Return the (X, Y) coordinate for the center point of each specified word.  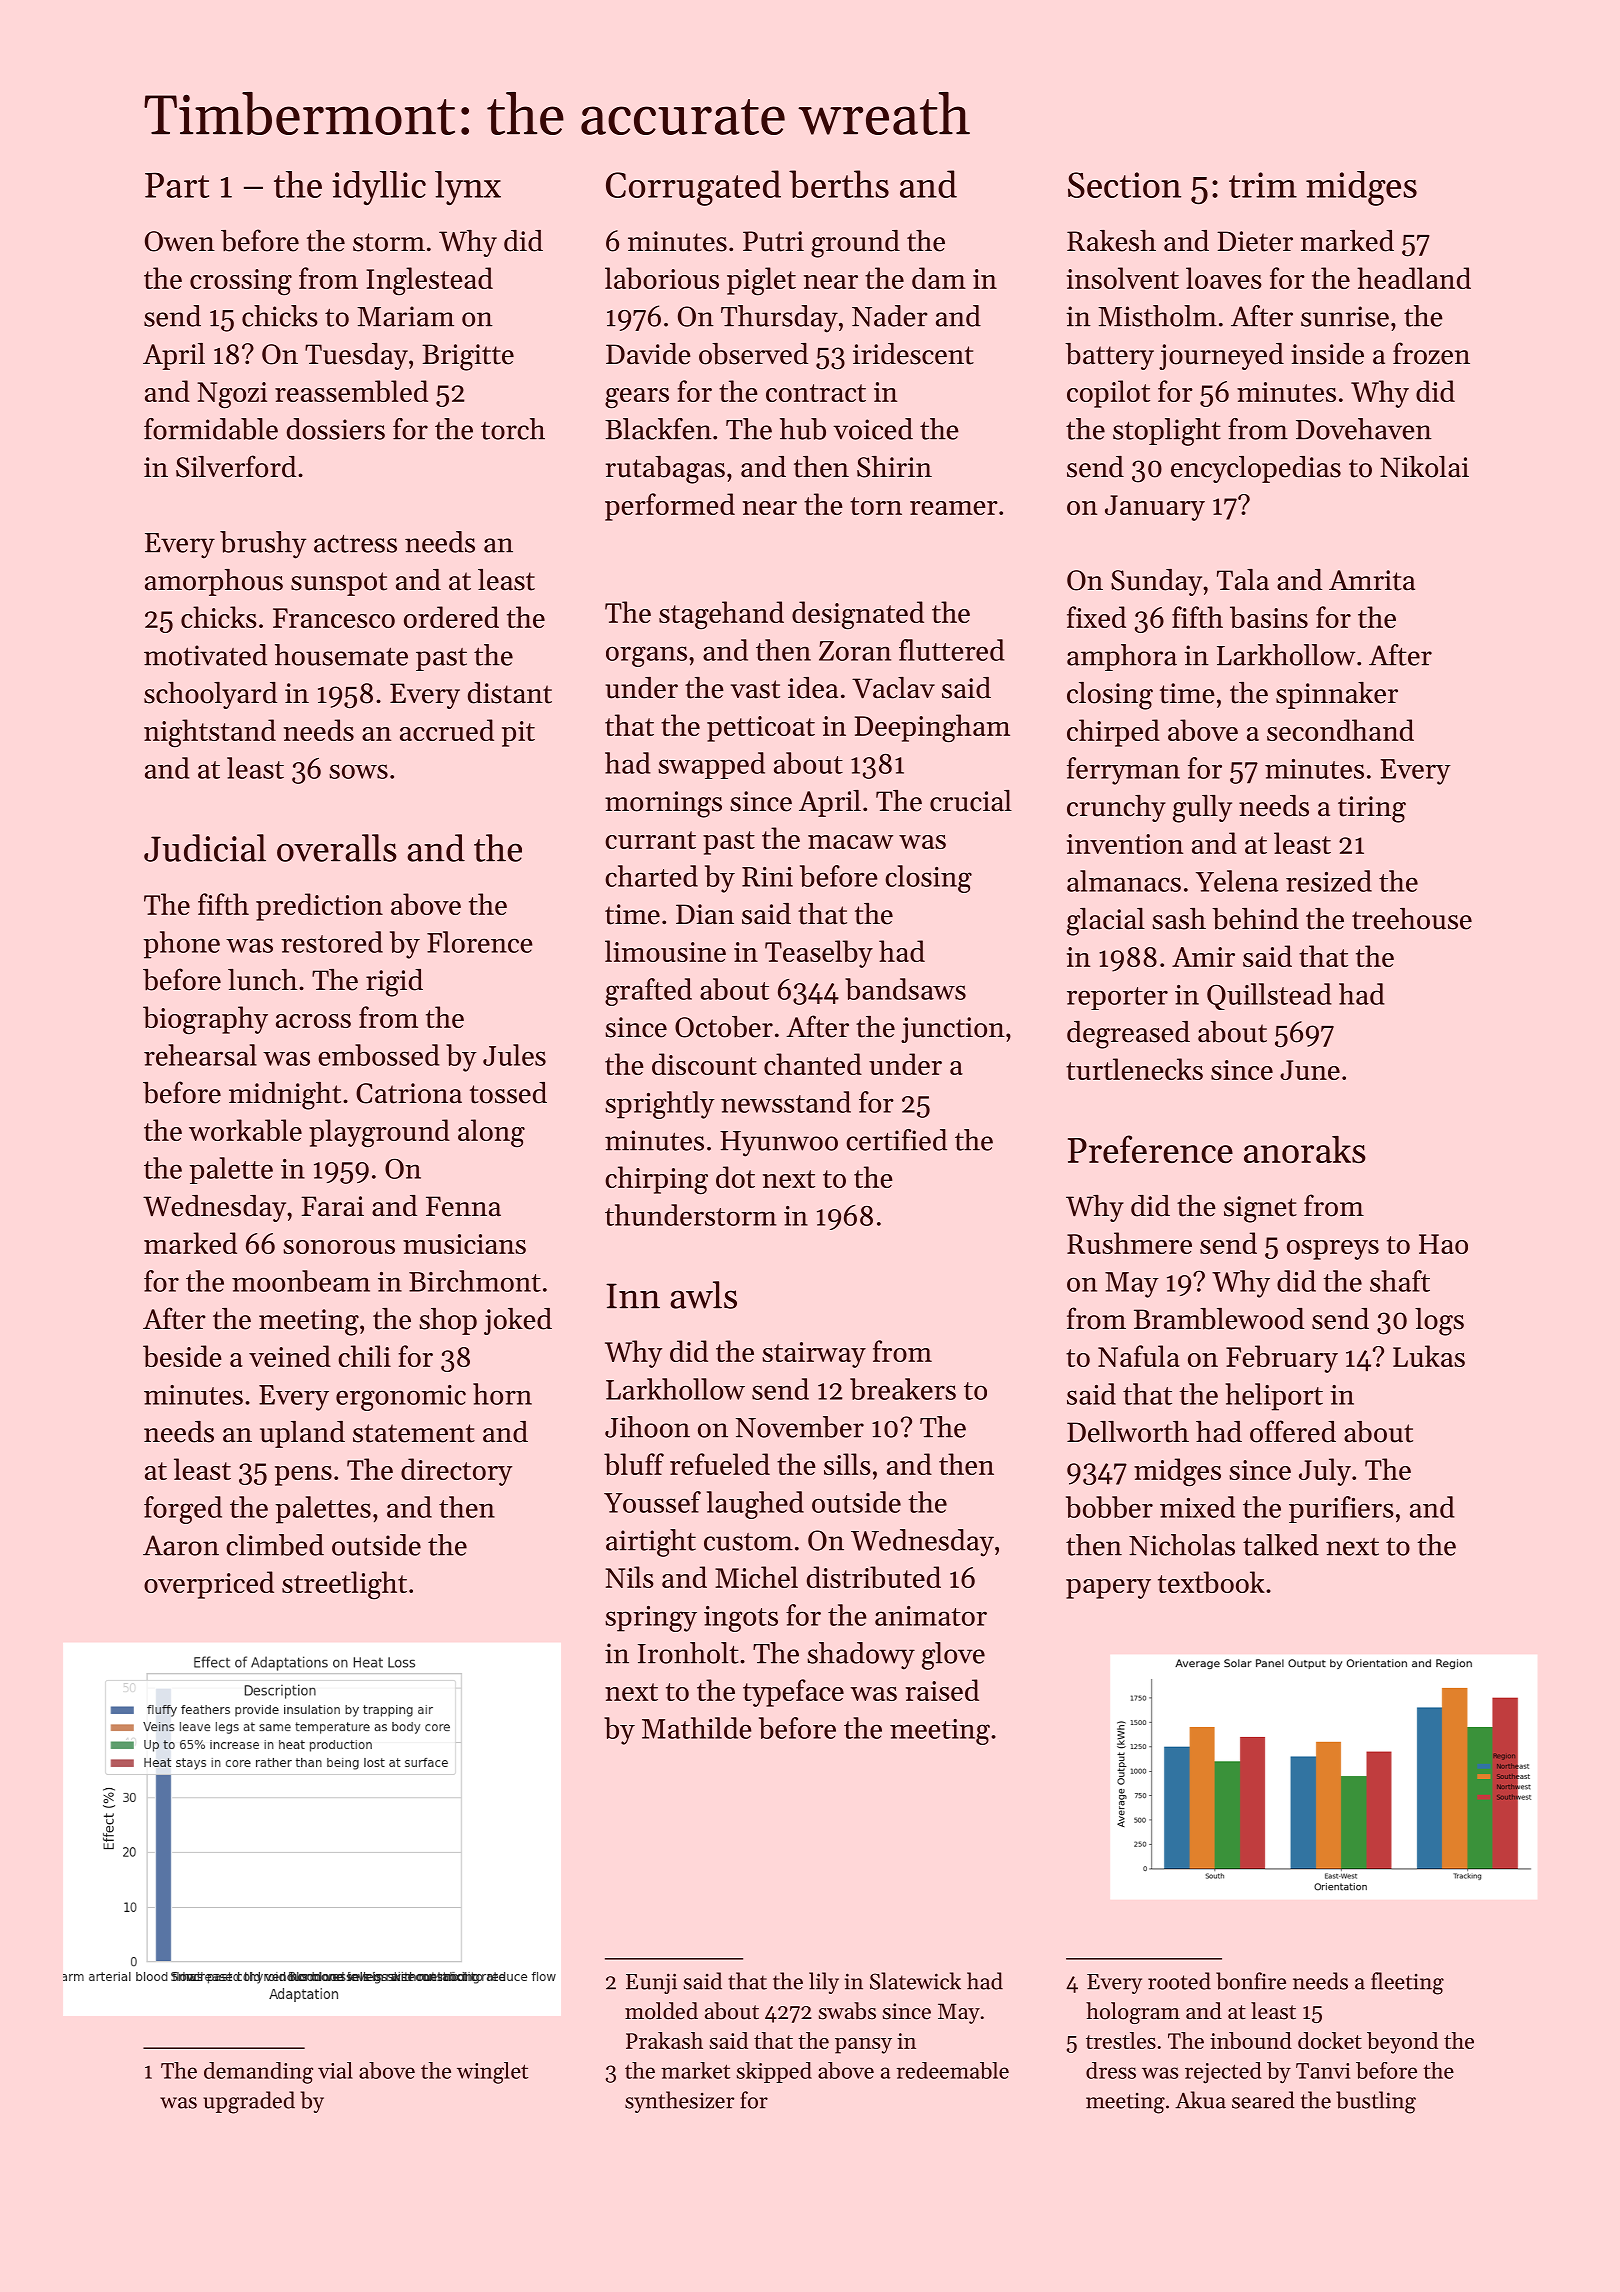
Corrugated (693, 188)
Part (177, 185)
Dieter (1255, 241)
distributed (874, 1577)
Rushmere (1129, 1243)
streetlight (344, 1585)
